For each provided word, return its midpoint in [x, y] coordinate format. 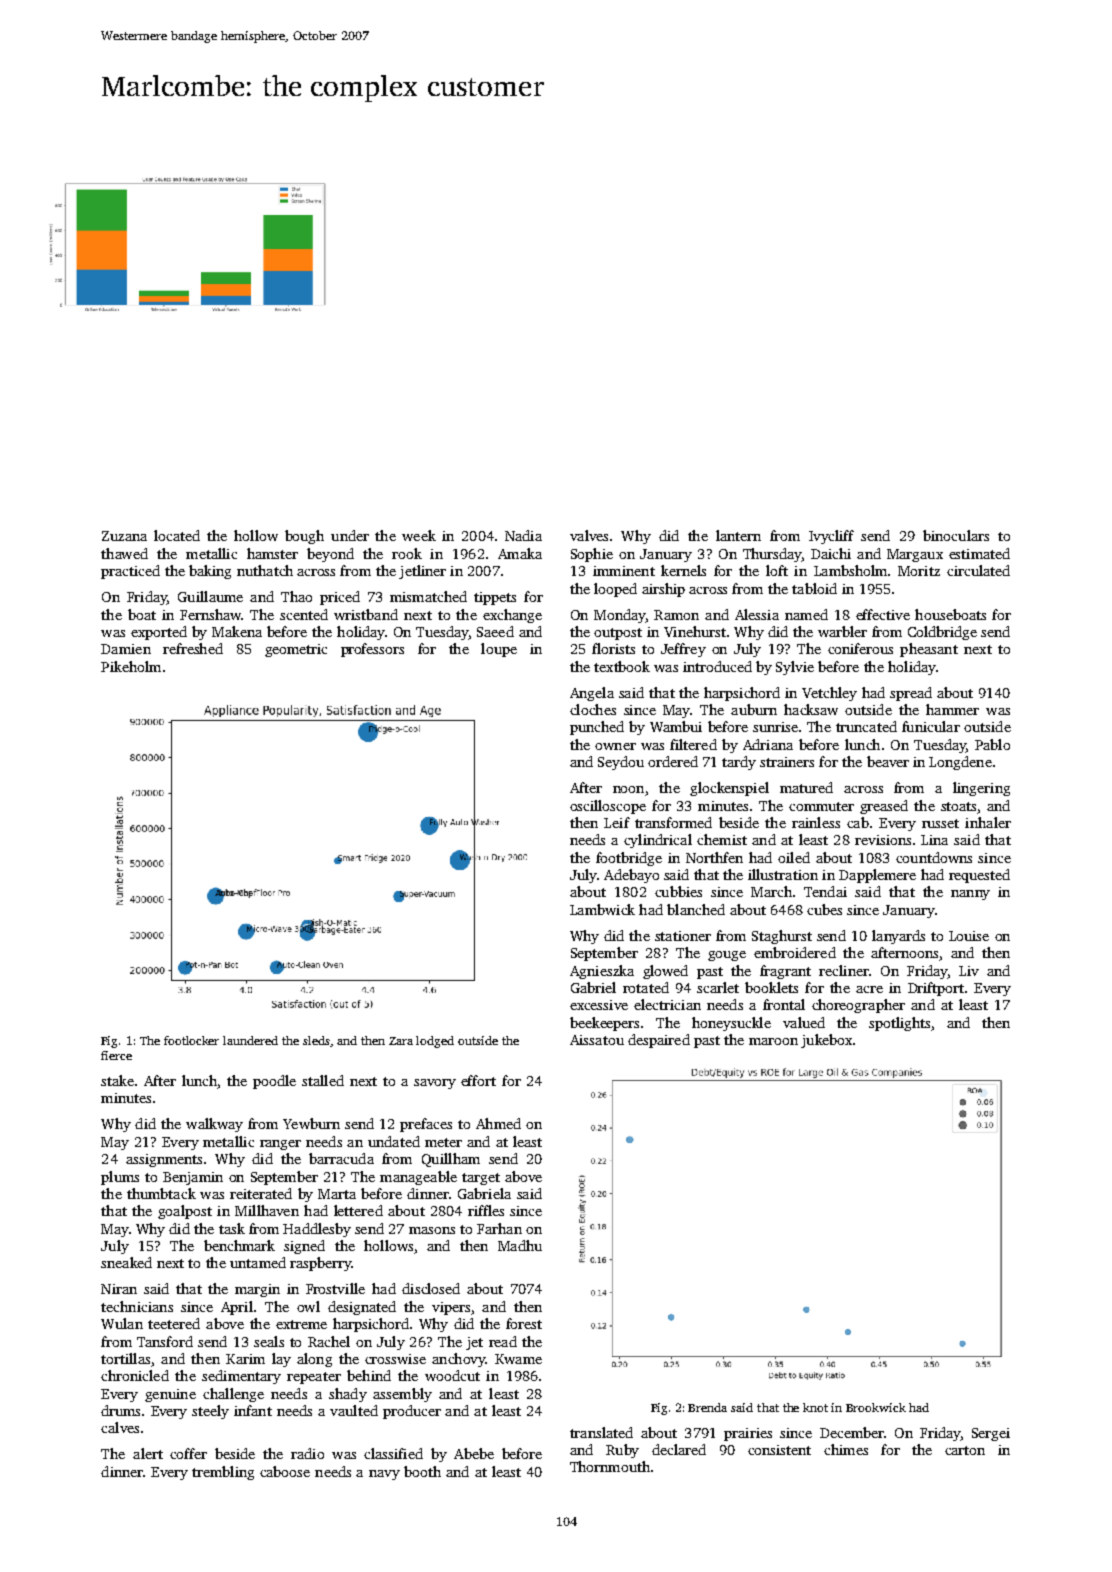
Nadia [523, 535]
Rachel [329, 1341]
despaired [659, 1041]
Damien [126, 649]
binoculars [956, 535]
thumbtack [161, 1193]
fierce [116, 1055]
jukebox [826, 1041]
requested [979, 876]
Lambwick [602, 909]
